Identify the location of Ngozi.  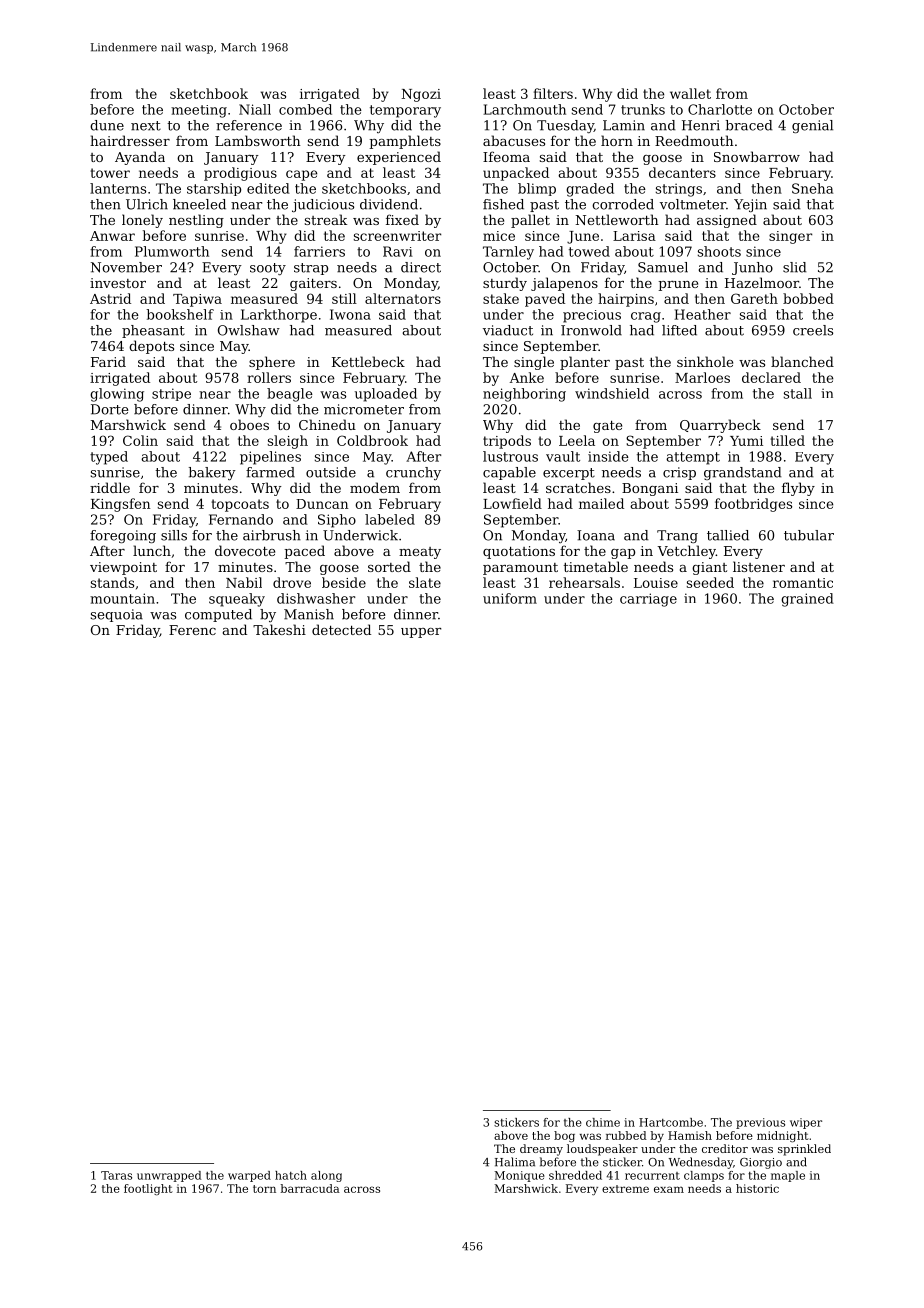
(421, 95).
